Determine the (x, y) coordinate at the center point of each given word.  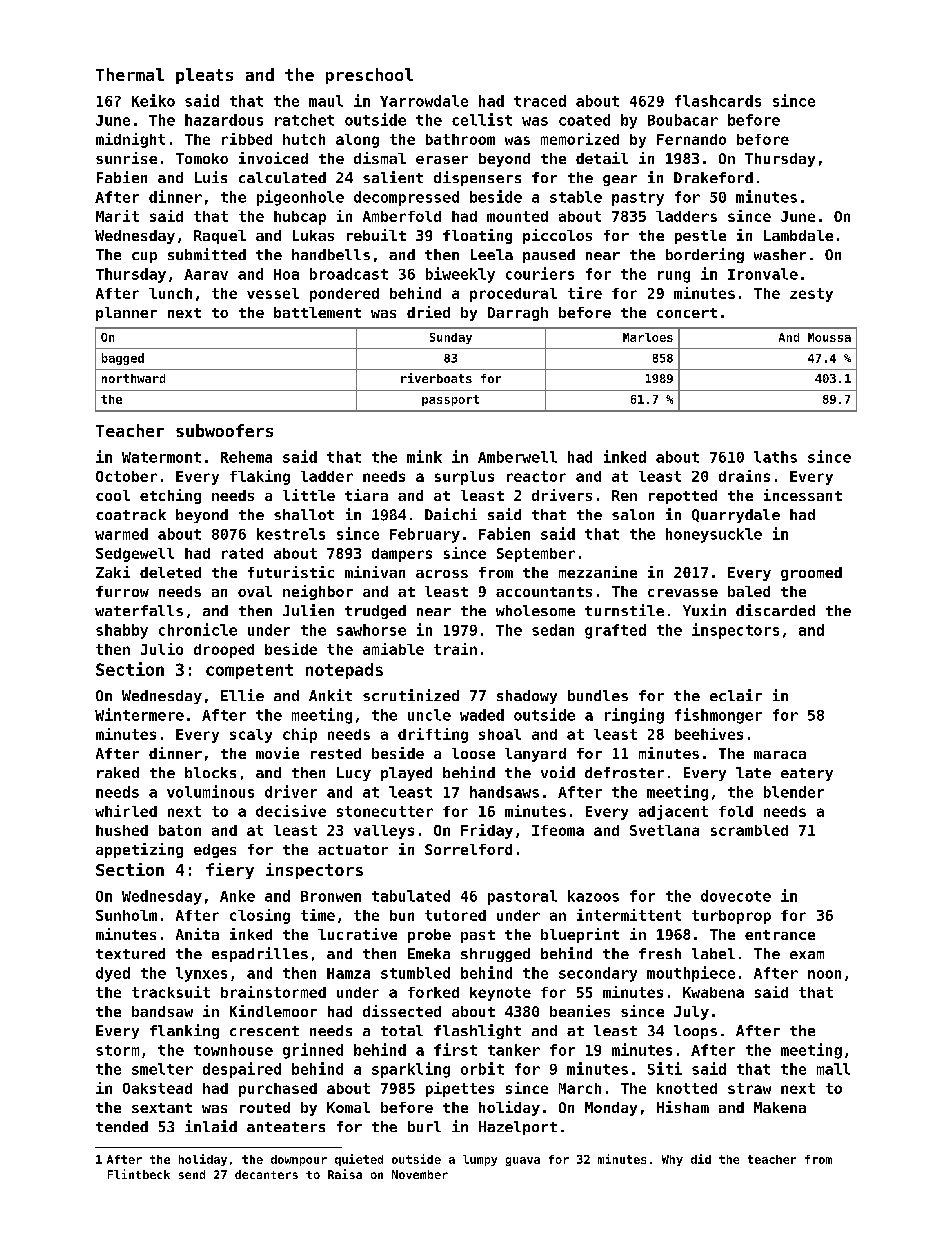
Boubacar (683, 120)
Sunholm (126, 915)
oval (255, 591)
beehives (709, 734)
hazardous (224, 120)
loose (473, 753)
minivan (375, 572)
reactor (536, 476)
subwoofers (224, 430)
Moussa (829, 337)
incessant (803, 495)
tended (122, 1126)
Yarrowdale (424, 101)
